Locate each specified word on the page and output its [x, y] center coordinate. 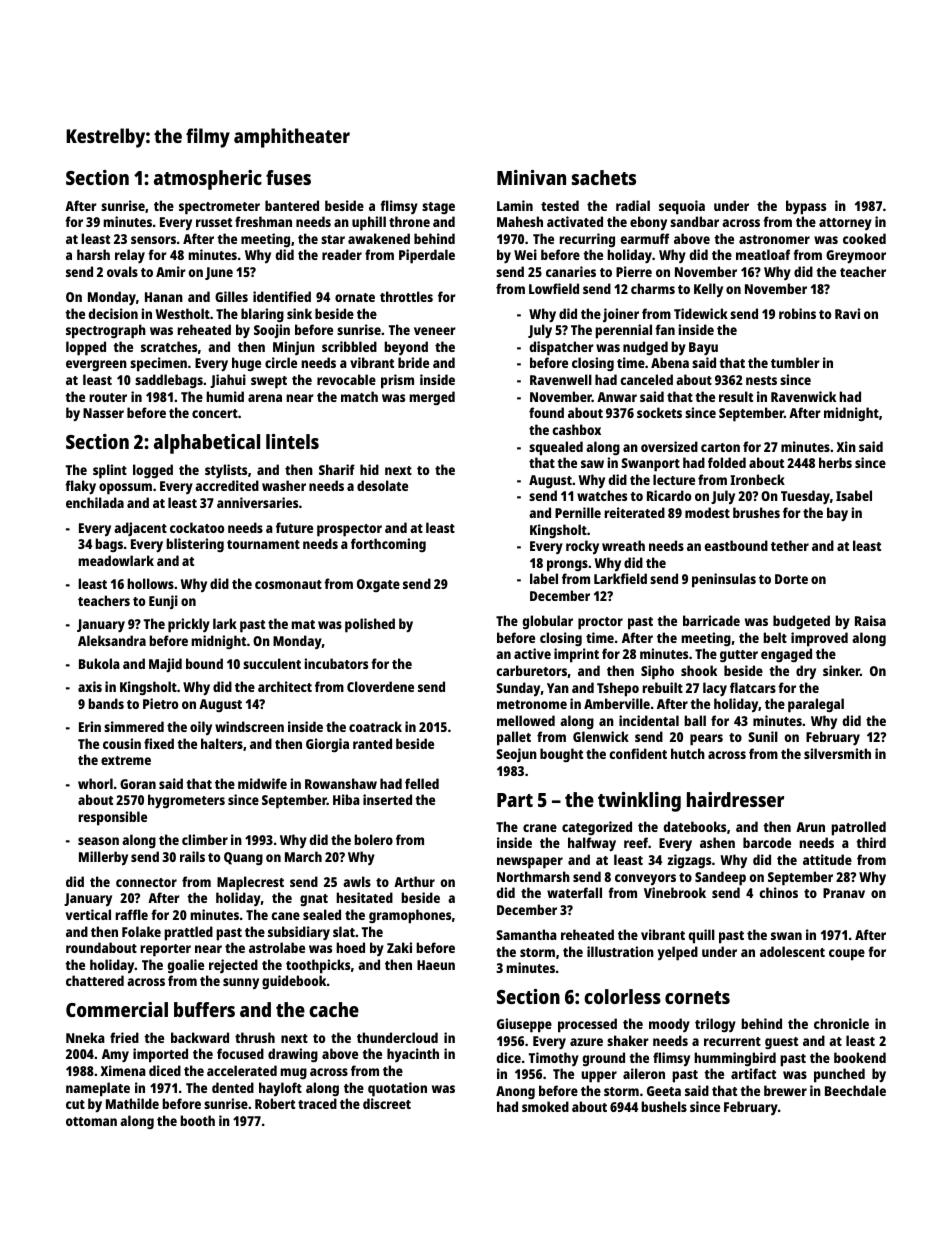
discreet [387, 1103]
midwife [262, 783]
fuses [288, 177]
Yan [558, 688]
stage [438, 208]
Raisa [870, 620]
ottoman [91, 1121]
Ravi [847, 313]
